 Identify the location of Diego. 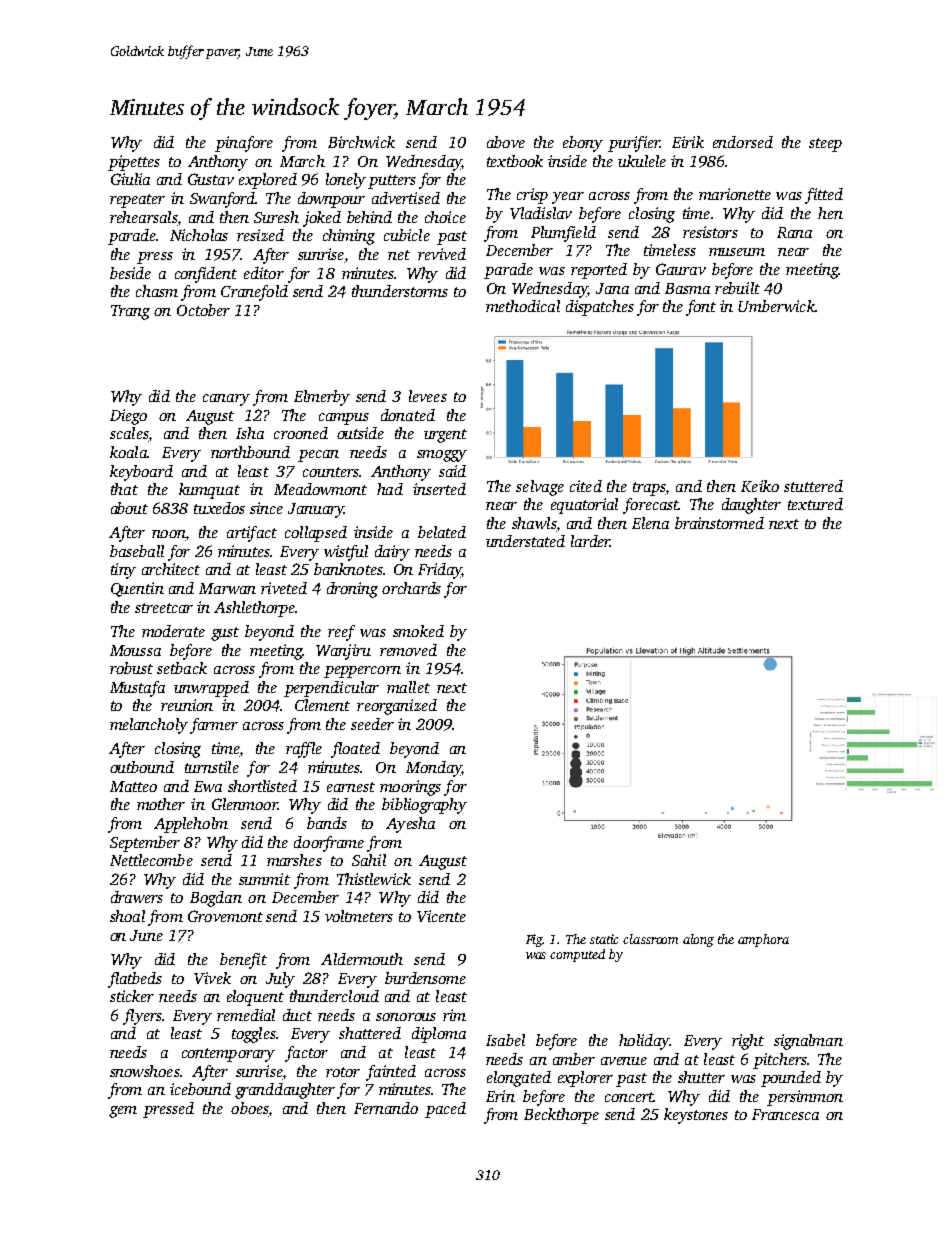
(128, 417).
